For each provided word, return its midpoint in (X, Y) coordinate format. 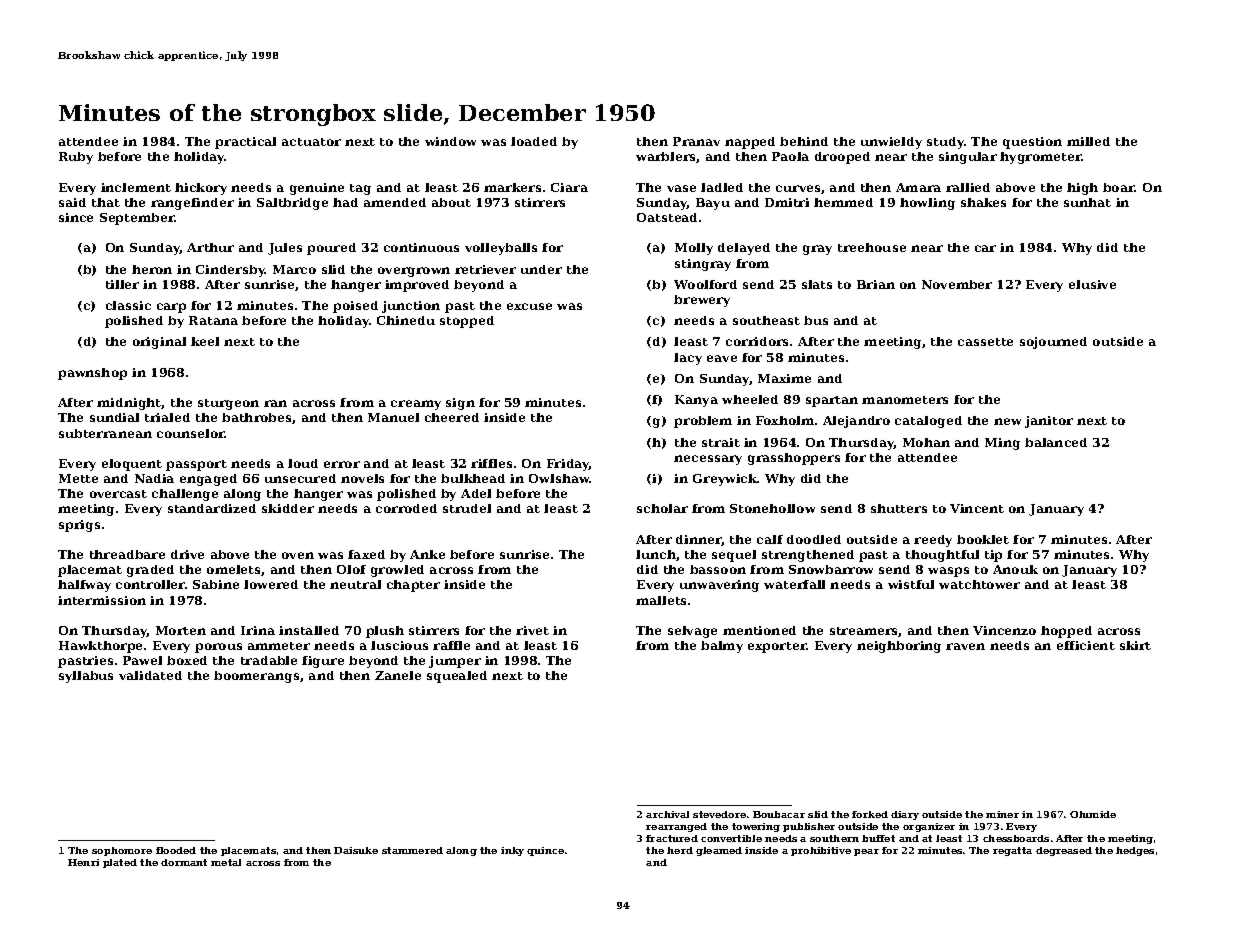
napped (750, 143)
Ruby (76, 158)
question (1032, 143)
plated (120, 863)
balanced (1056, 442)
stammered (412, 850)
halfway (84, 586)
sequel (734, 556)
